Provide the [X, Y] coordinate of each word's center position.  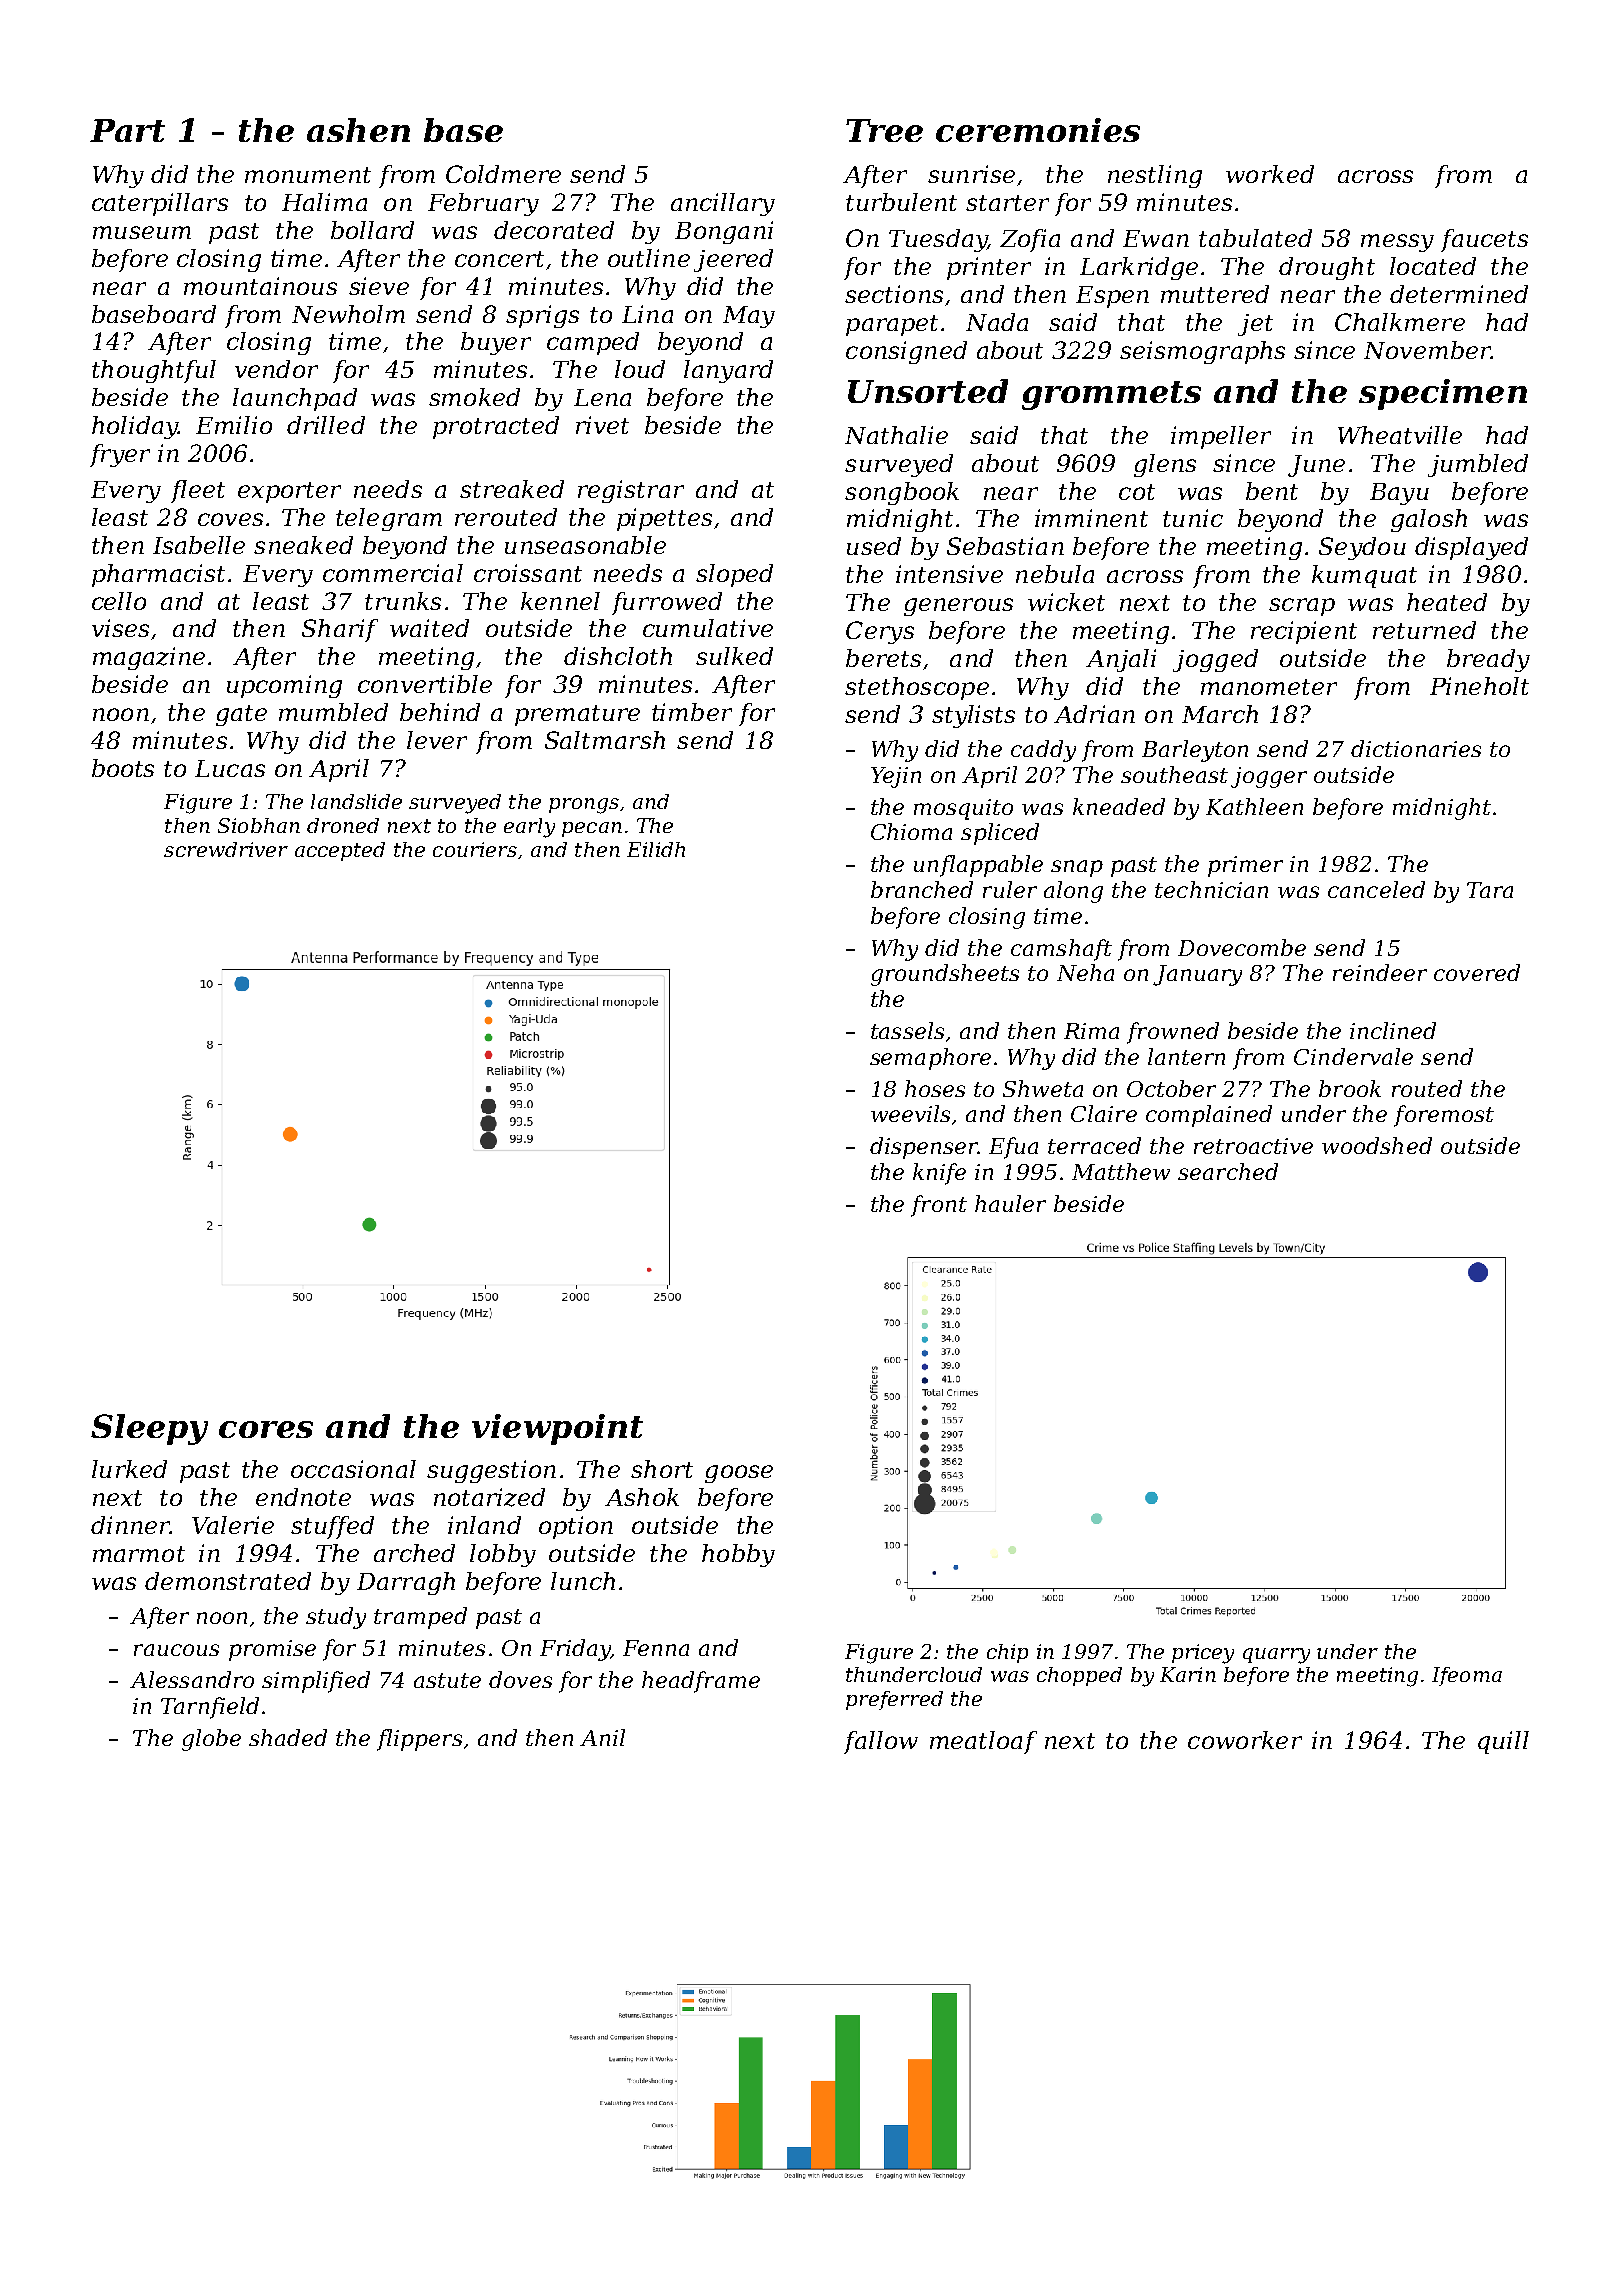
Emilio [234, 425]
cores [266, 1429]
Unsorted [928, 391]
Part [127, 130]
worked [1270, 174]
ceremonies [1038, 130]
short [662, 1469]
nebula [1055, 574]
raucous [176, 1650]
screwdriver [226, 849]
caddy [1043, 751]
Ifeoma [1467, 1676]
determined [1459, 294]
